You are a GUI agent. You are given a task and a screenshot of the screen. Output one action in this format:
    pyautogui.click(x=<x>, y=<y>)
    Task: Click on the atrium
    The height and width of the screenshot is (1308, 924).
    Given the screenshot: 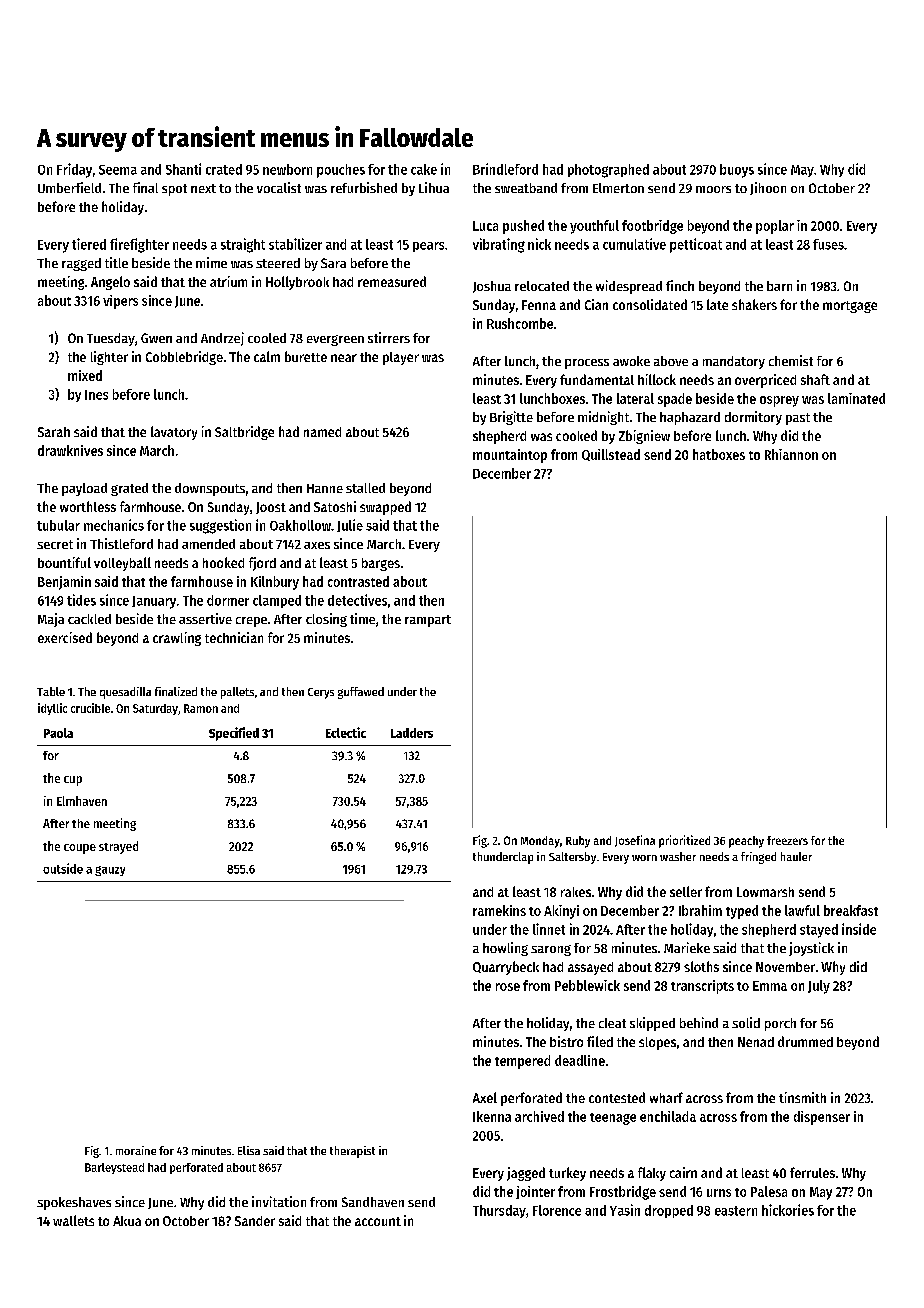 What is the action you would take?
    pyautogui.click(x=228, y=281)
